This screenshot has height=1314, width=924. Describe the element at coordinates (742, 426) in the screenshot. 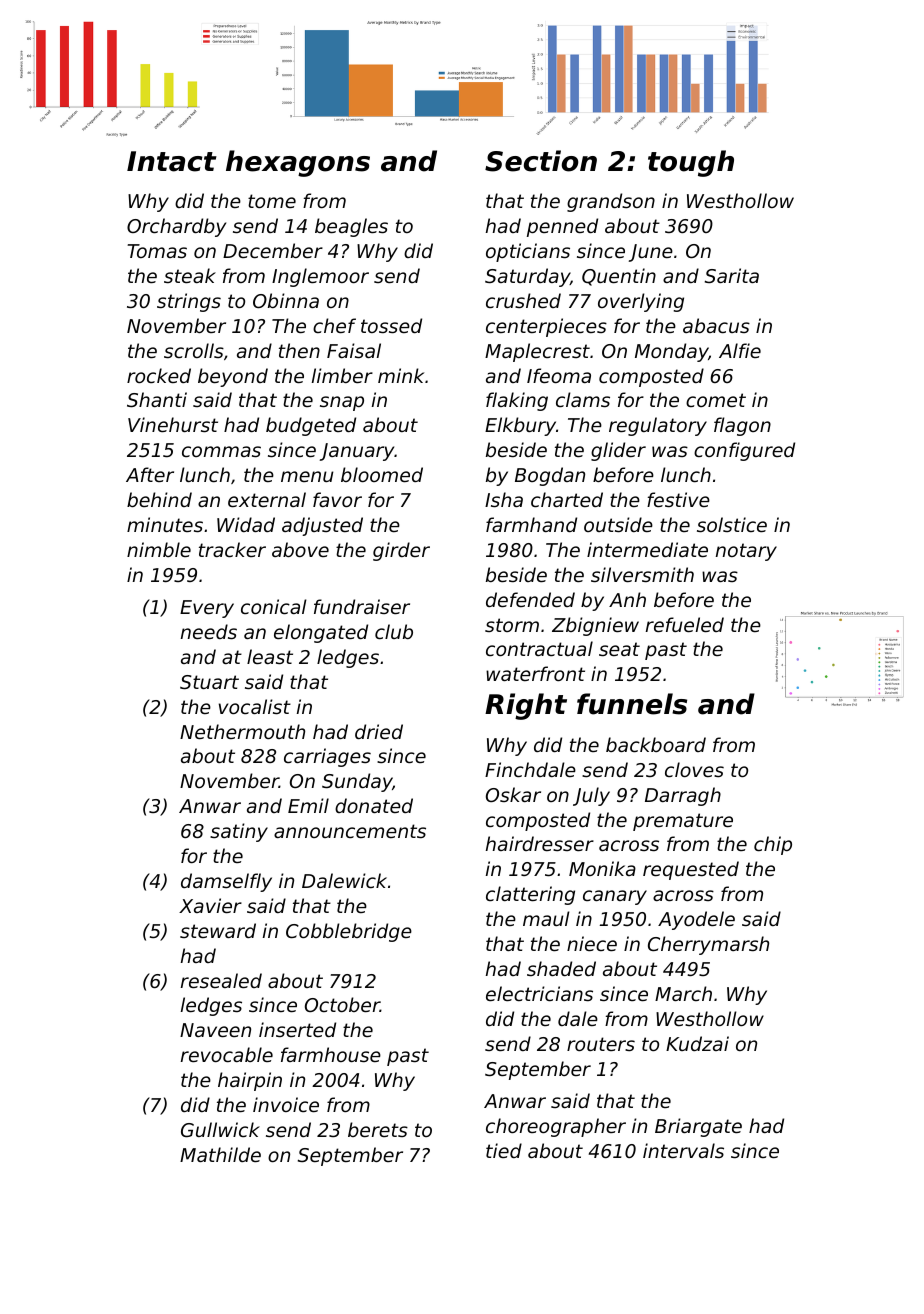

I see `flagon` at that location.
